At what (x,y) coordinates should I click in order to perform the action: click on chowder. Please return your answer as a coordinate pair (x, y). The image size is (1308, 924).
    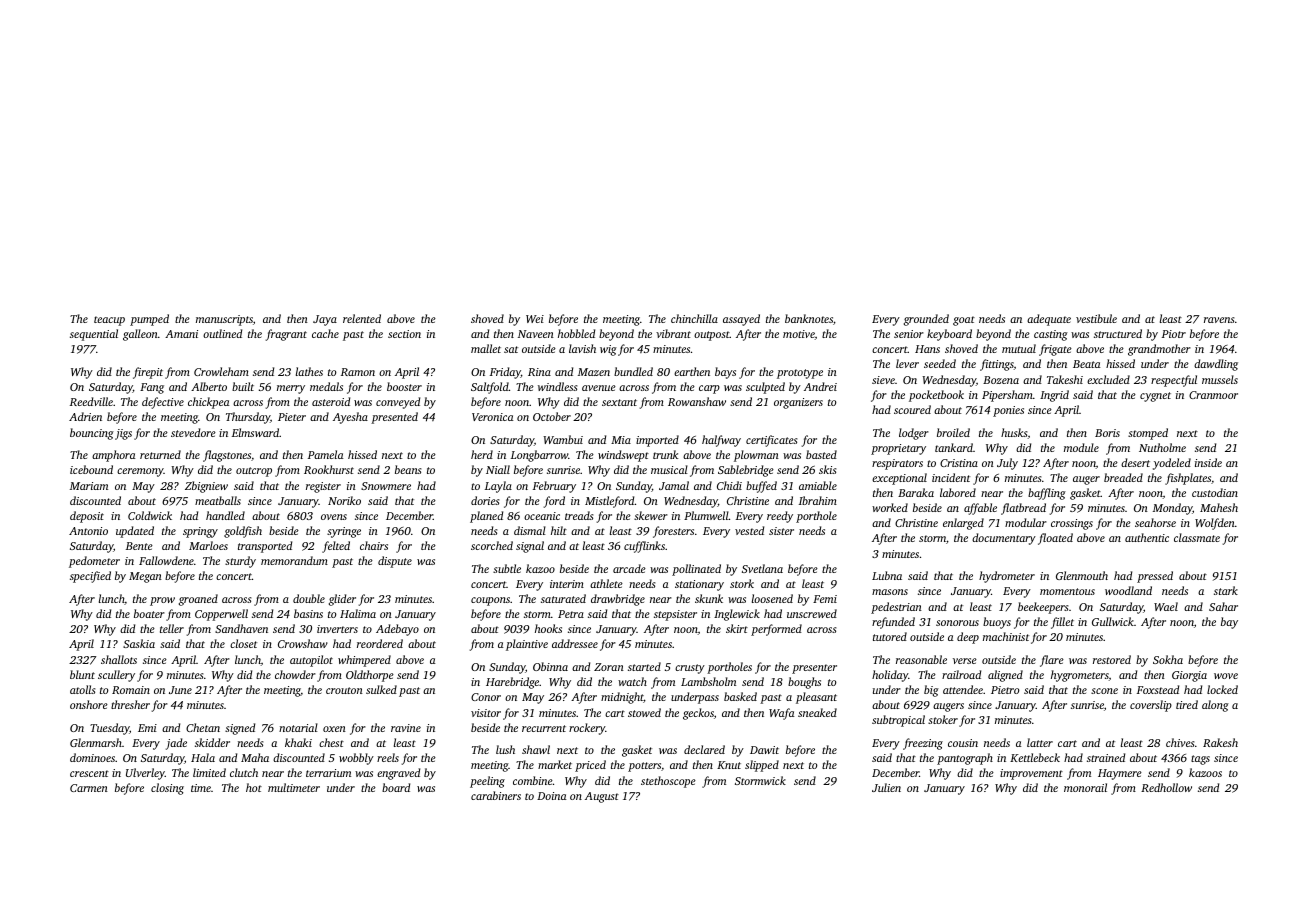
    Looking at the image, I should click on (295, 674).
